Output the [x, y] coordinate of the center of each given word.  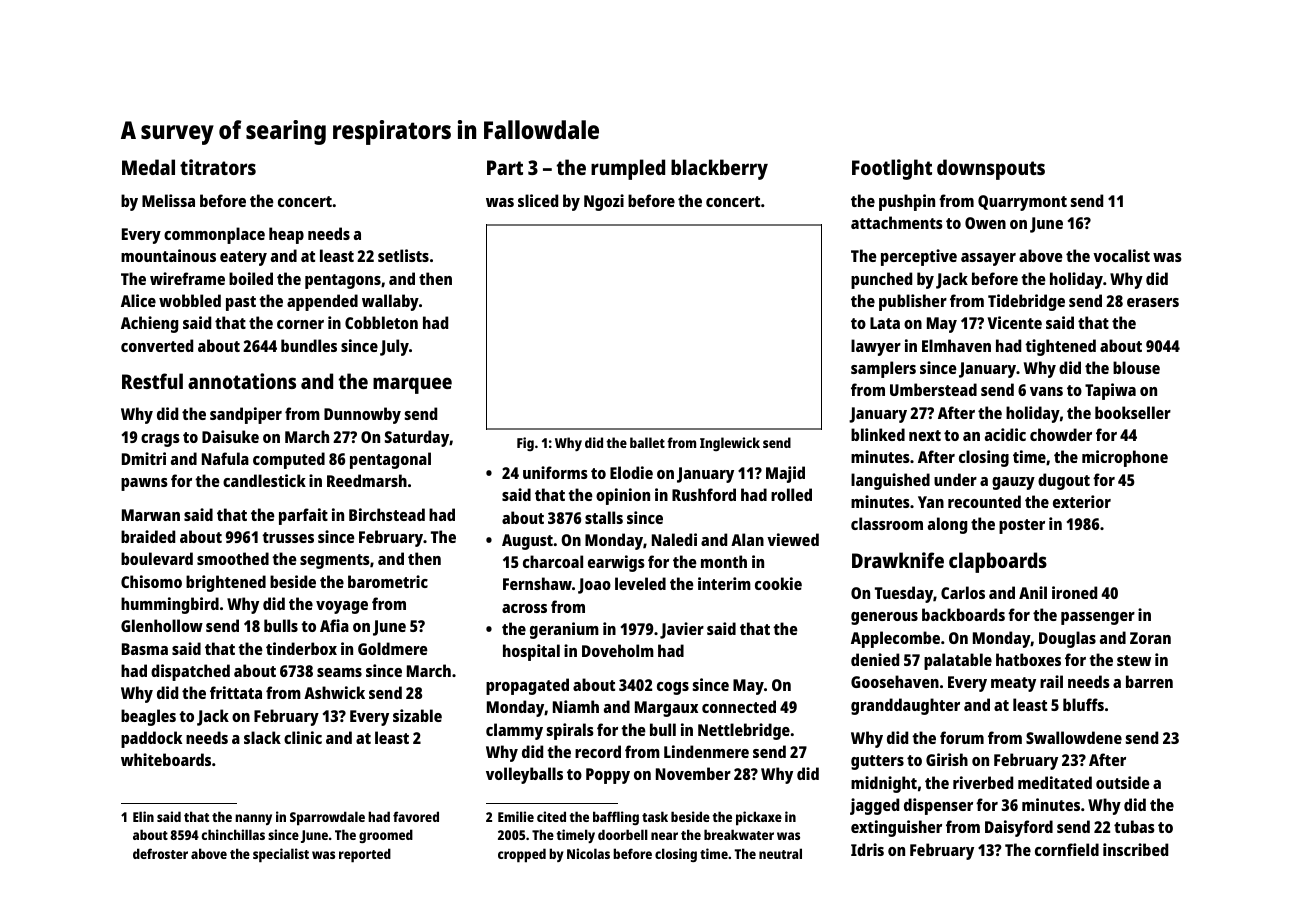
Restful [152, 381]
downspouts [991, 169]
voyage [342, 607]
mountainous [168, 255]
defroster [160, 853]
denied [875, 659]
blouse [1136, 367]
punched [881, 280]
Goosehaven [895, 681]
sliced [538, 200]
